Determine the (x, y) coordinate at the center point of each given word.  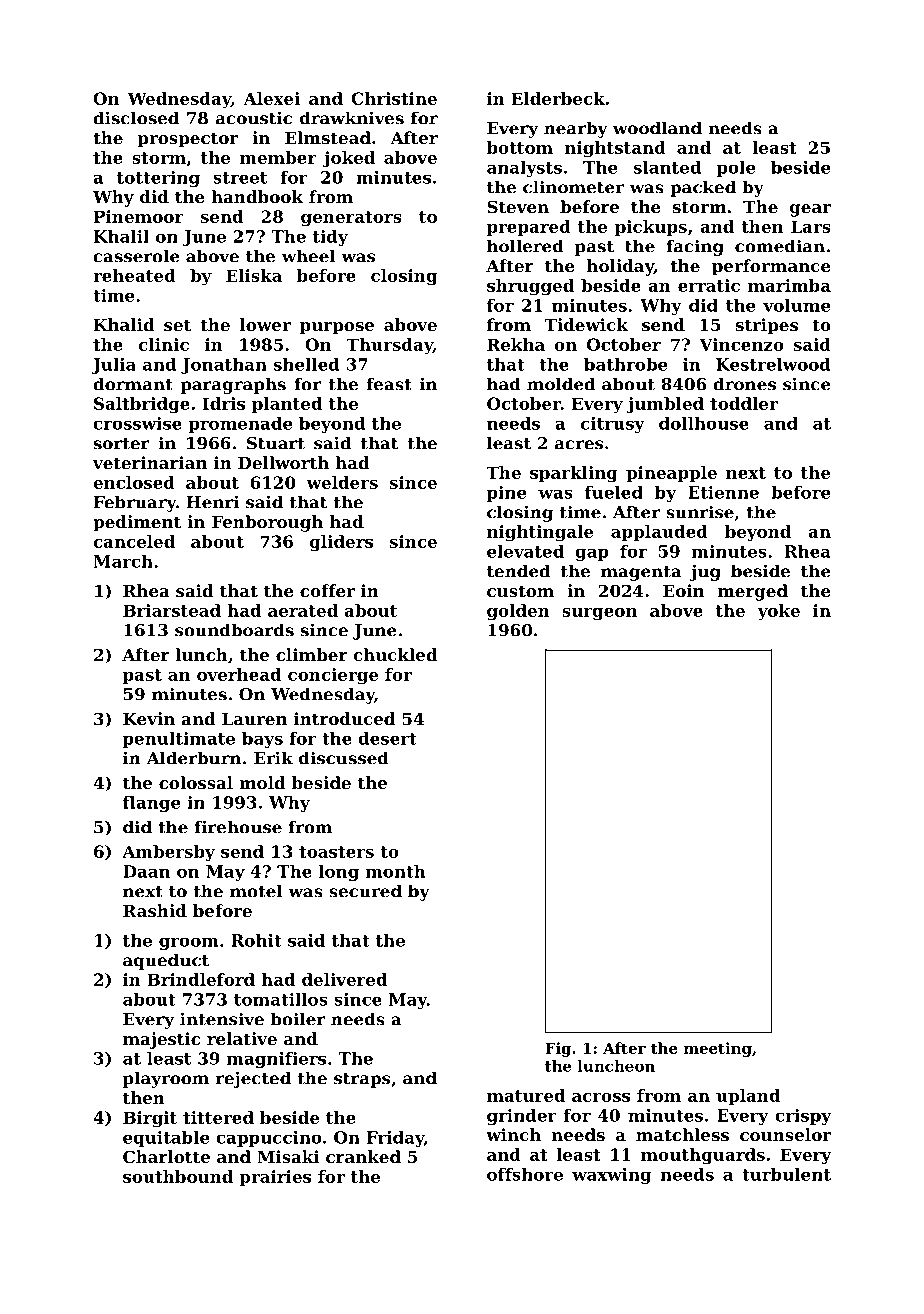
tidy (330, 238)
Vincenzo (741, 344)
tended (518, 571)
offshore (525, 1174)
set (177, 325)
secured (365, 891)
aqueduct (166, 961)
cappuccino (269, 1139)
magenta (641, 573)
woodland (657, 128)
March (123, 561)
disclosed (136, 118)
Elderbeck (558, 98)
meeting (718, 1049)
